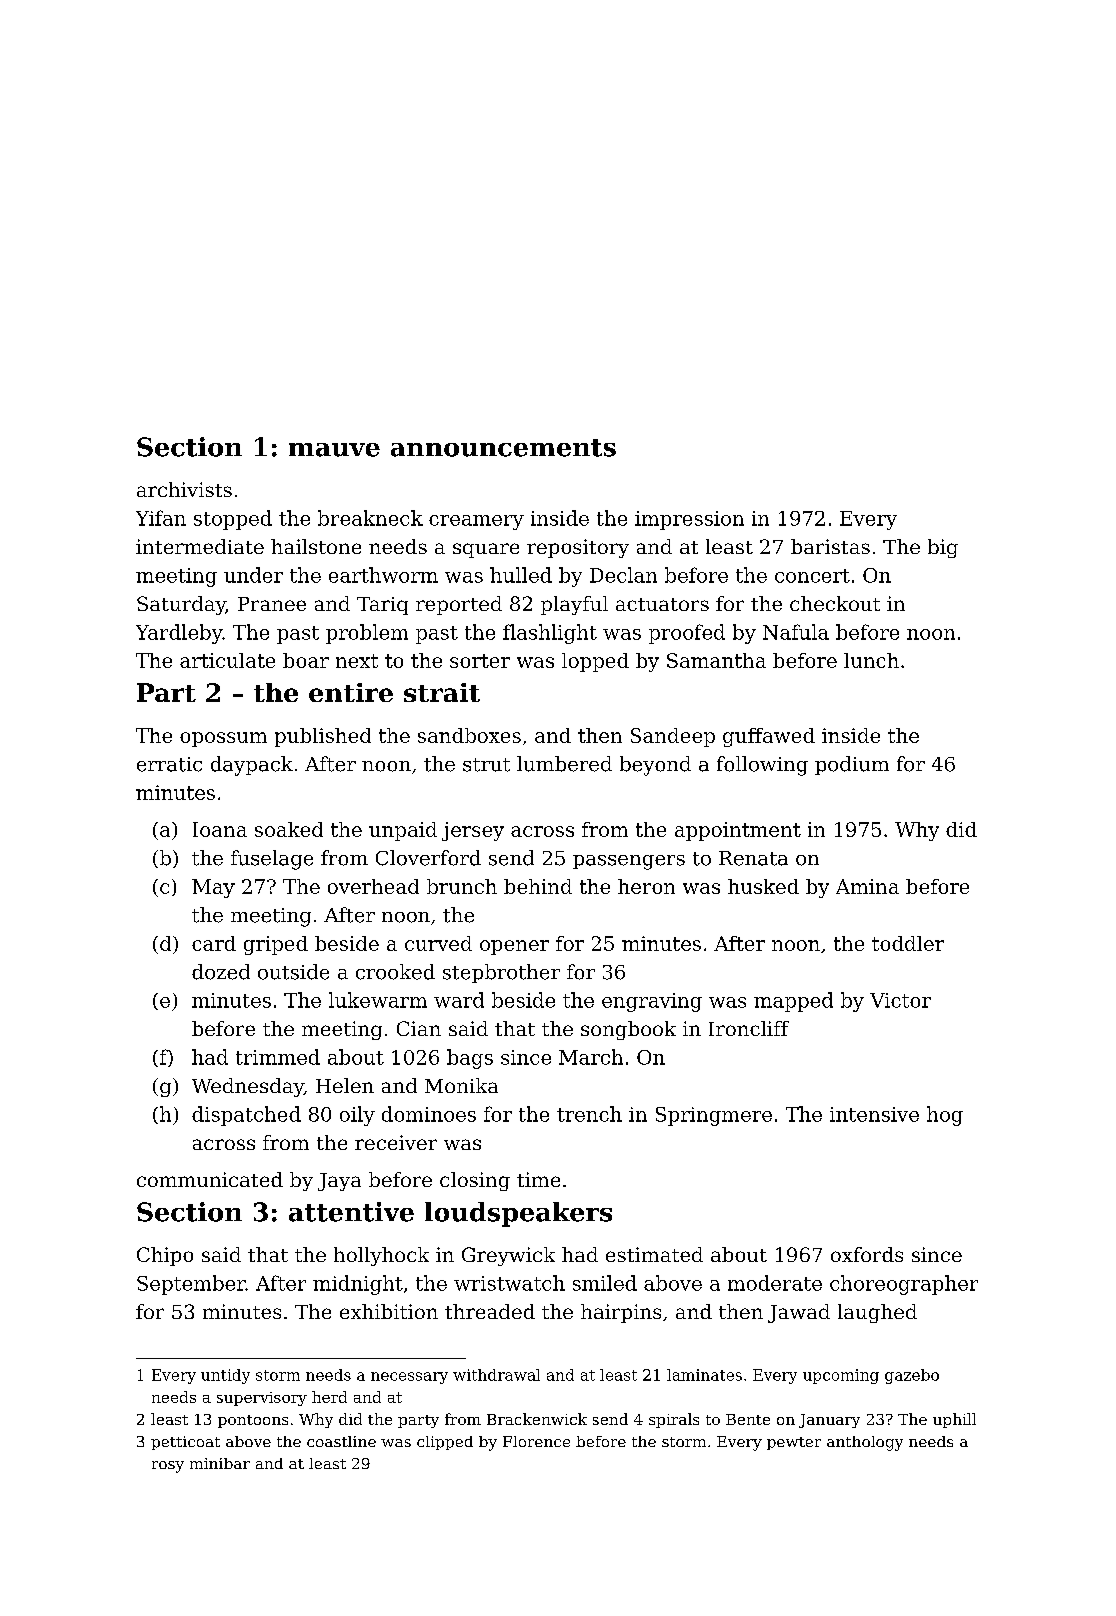 The width and height of the screenshot is (1116, 1616). Describe the element at coordinates (503, 448) in the screenshot. I see `announcements` at that location.
